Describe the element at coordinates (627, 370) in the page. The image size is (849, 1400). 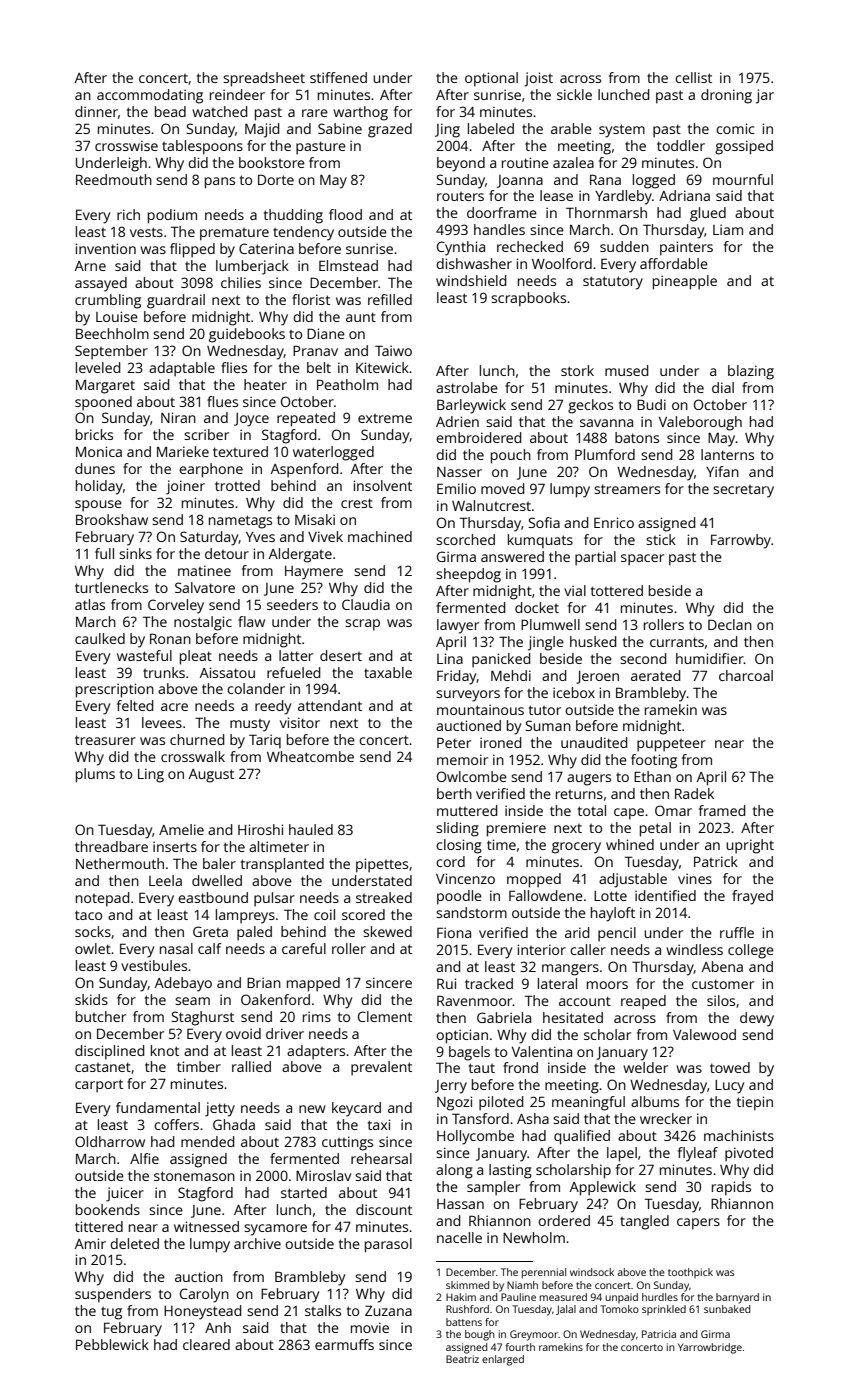
I see `mused` at that location.
